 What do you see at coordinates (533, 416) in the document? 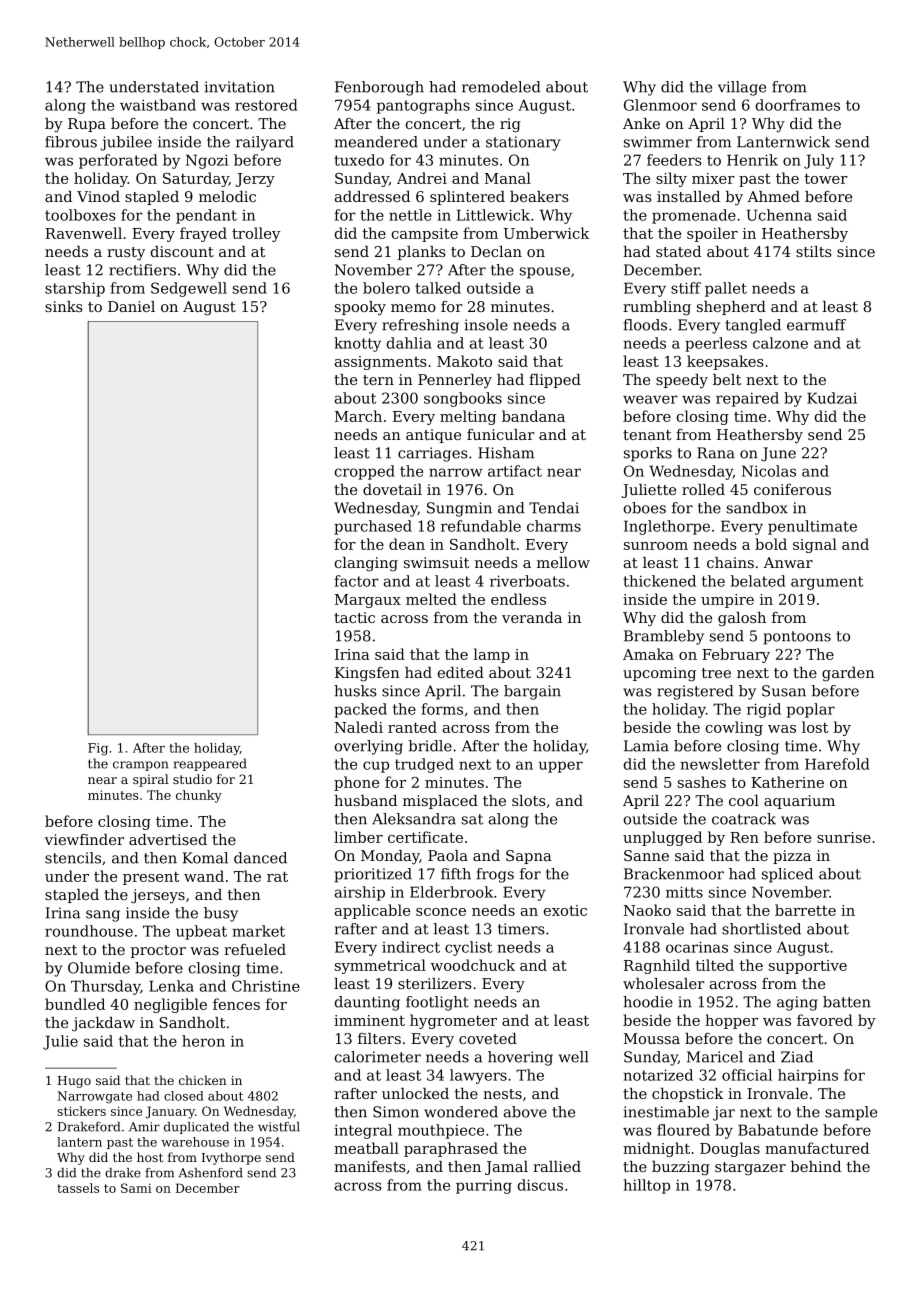
I see `bandana` at bounding box center [533, 416].
